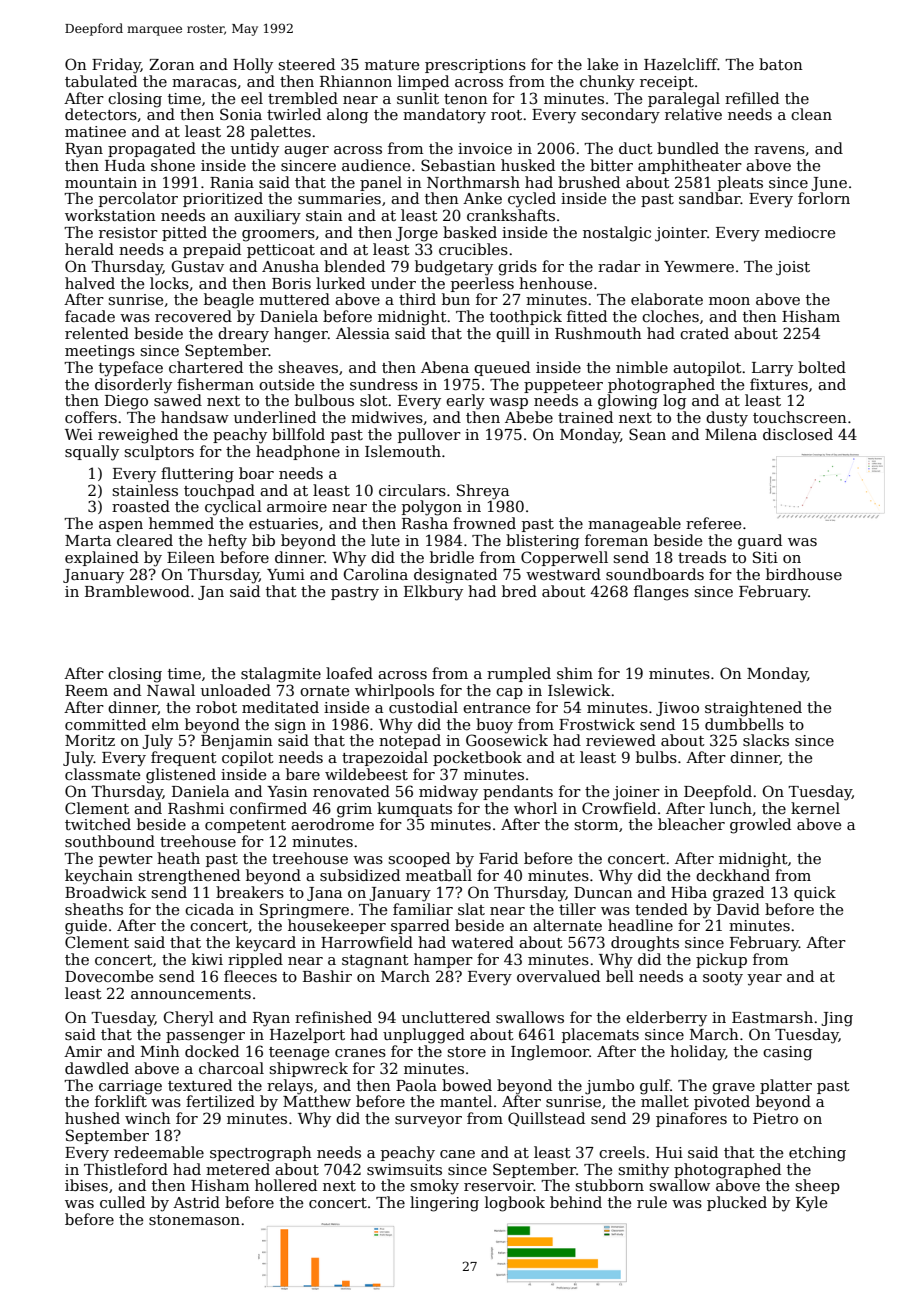 The height and width of the screenshot is (1308, 924). What do you see at coordinates (786, 1086) in the screenshot?
I see `platter` at bounding box center [786, 1086].
